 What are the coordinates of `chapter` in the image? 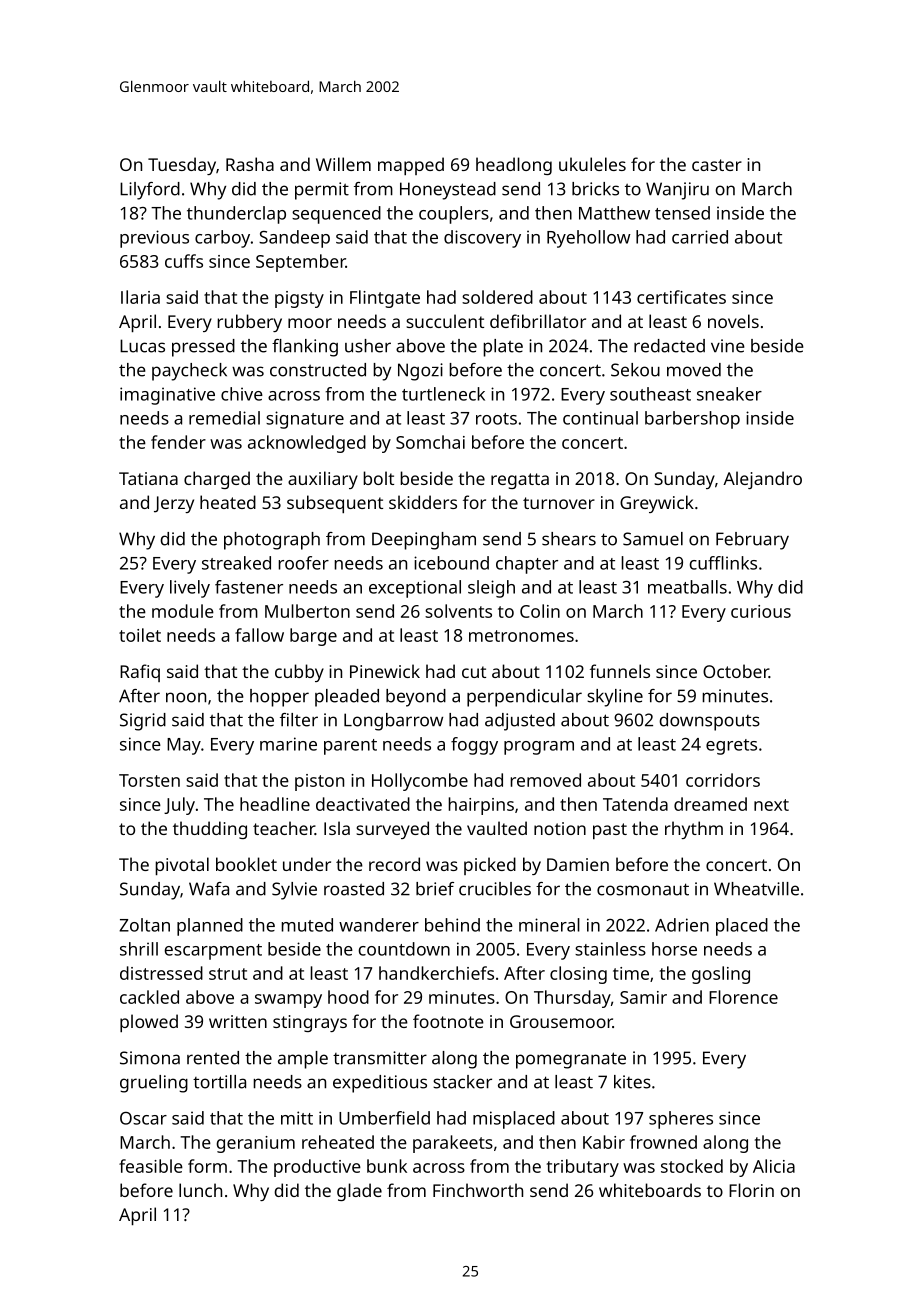 It's located at (527, 565).
